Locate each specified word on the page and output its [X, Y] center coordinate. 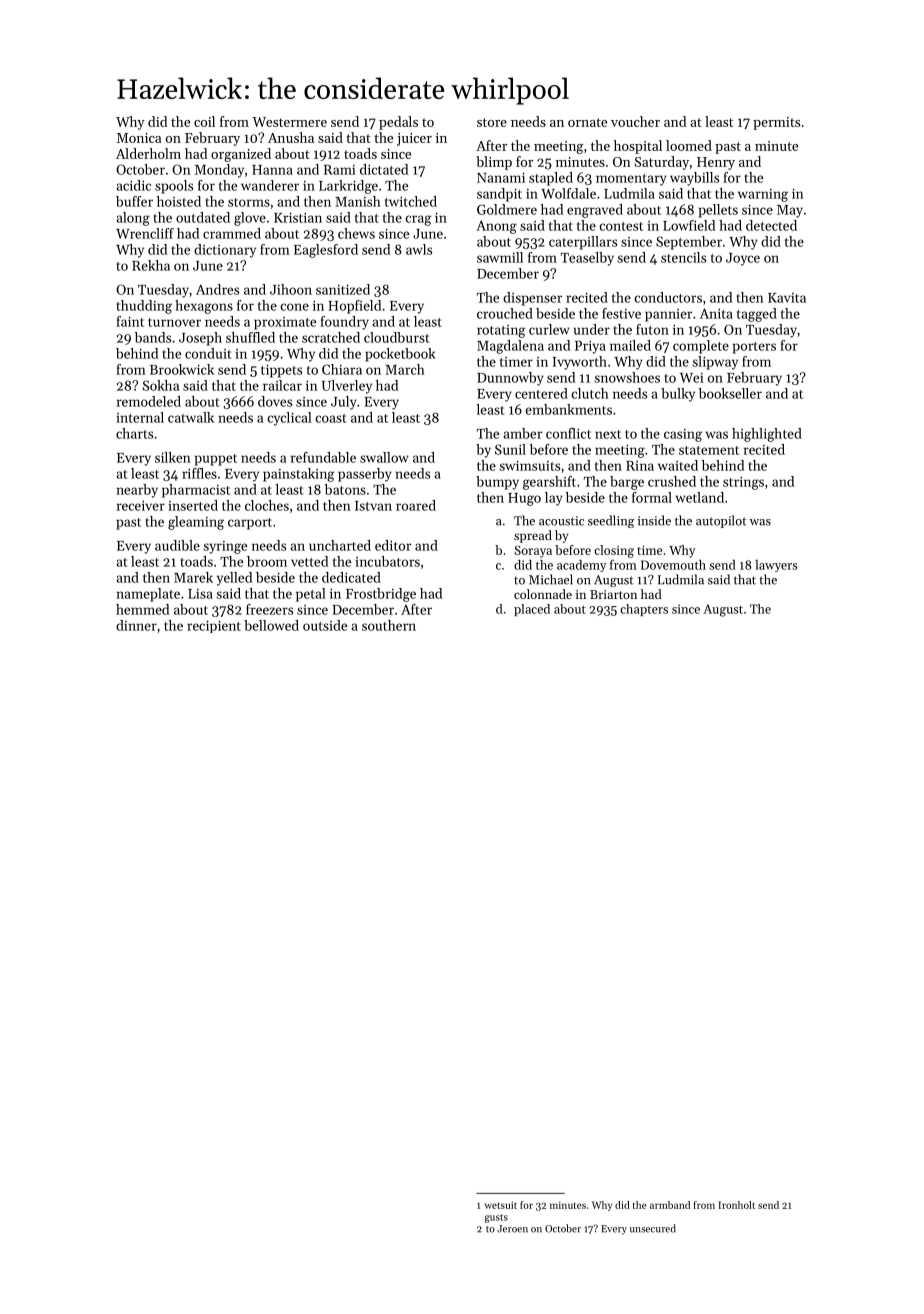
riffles [199, 473]
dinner [136, 625]
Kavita [787, 298]
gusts [496, 1218]
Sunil [510, 449]
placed [532, 610]
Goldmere [507, 209]
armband [670, 1205]
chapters [644, 610]
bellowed [271, 625]
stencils [683, 257]
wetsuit [501, 1205]
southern [389, 625]
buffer [134, 201]
